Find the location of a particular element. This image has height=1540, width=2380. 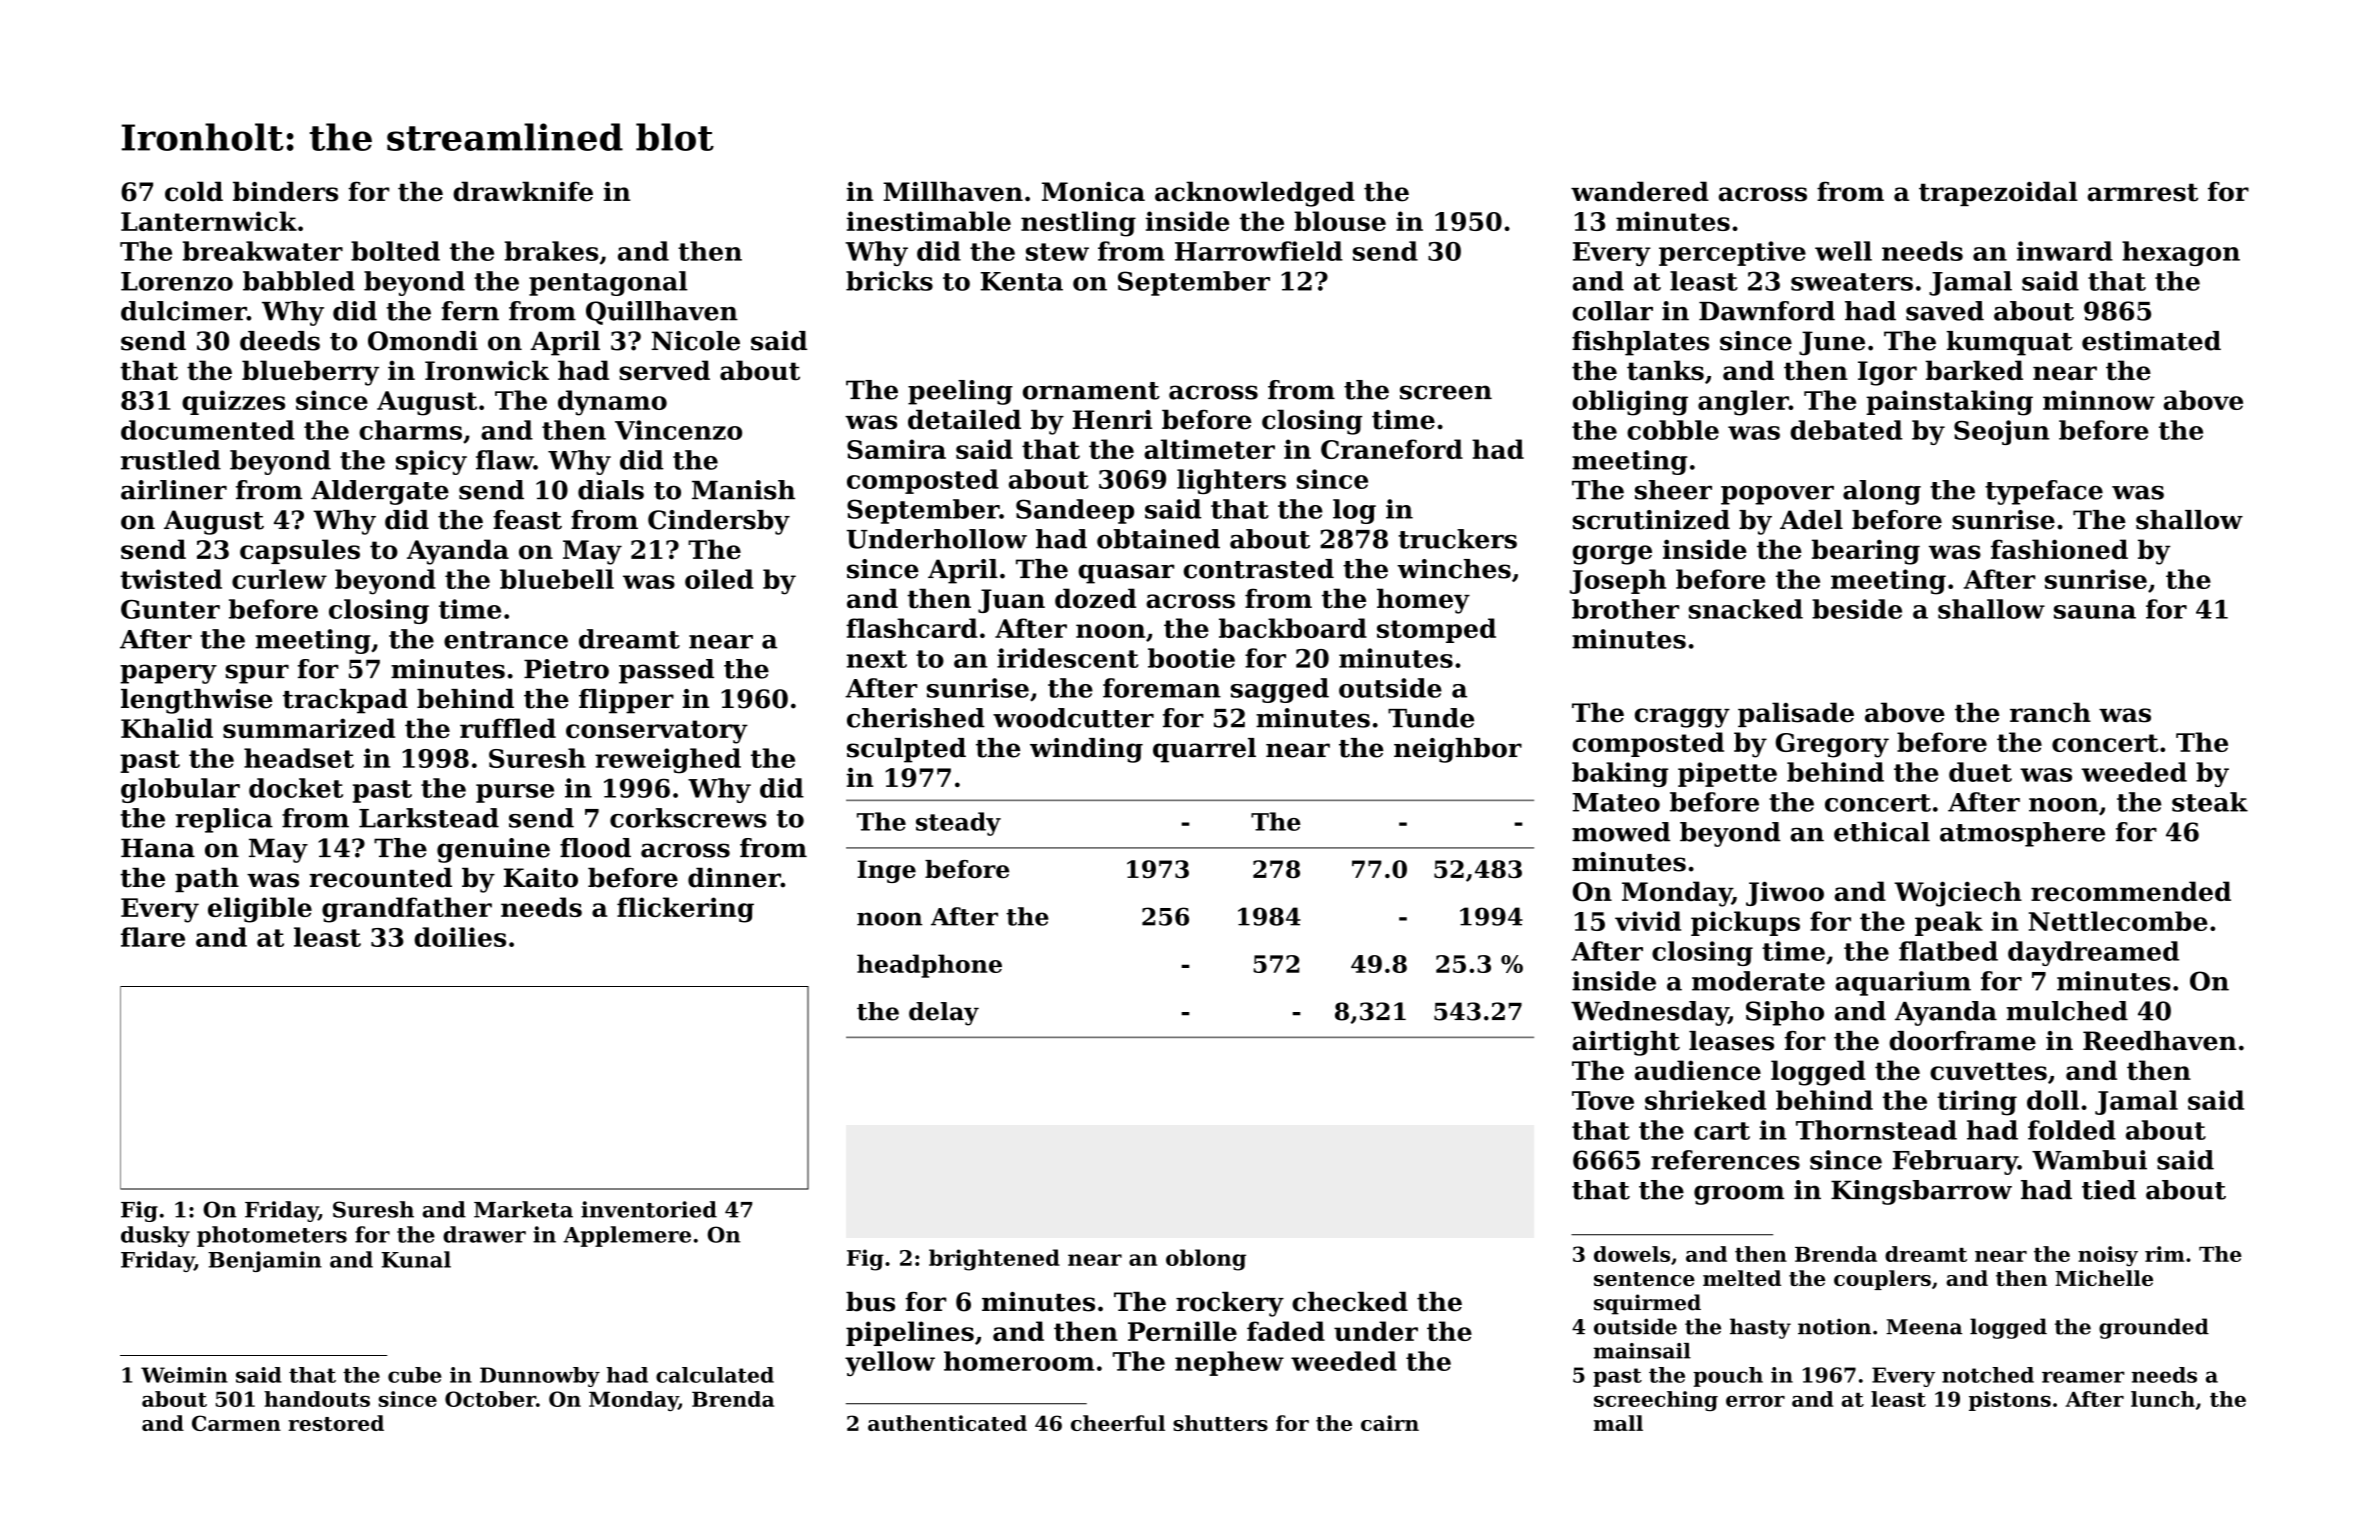

error is located at coordinates (1755, 1401).
